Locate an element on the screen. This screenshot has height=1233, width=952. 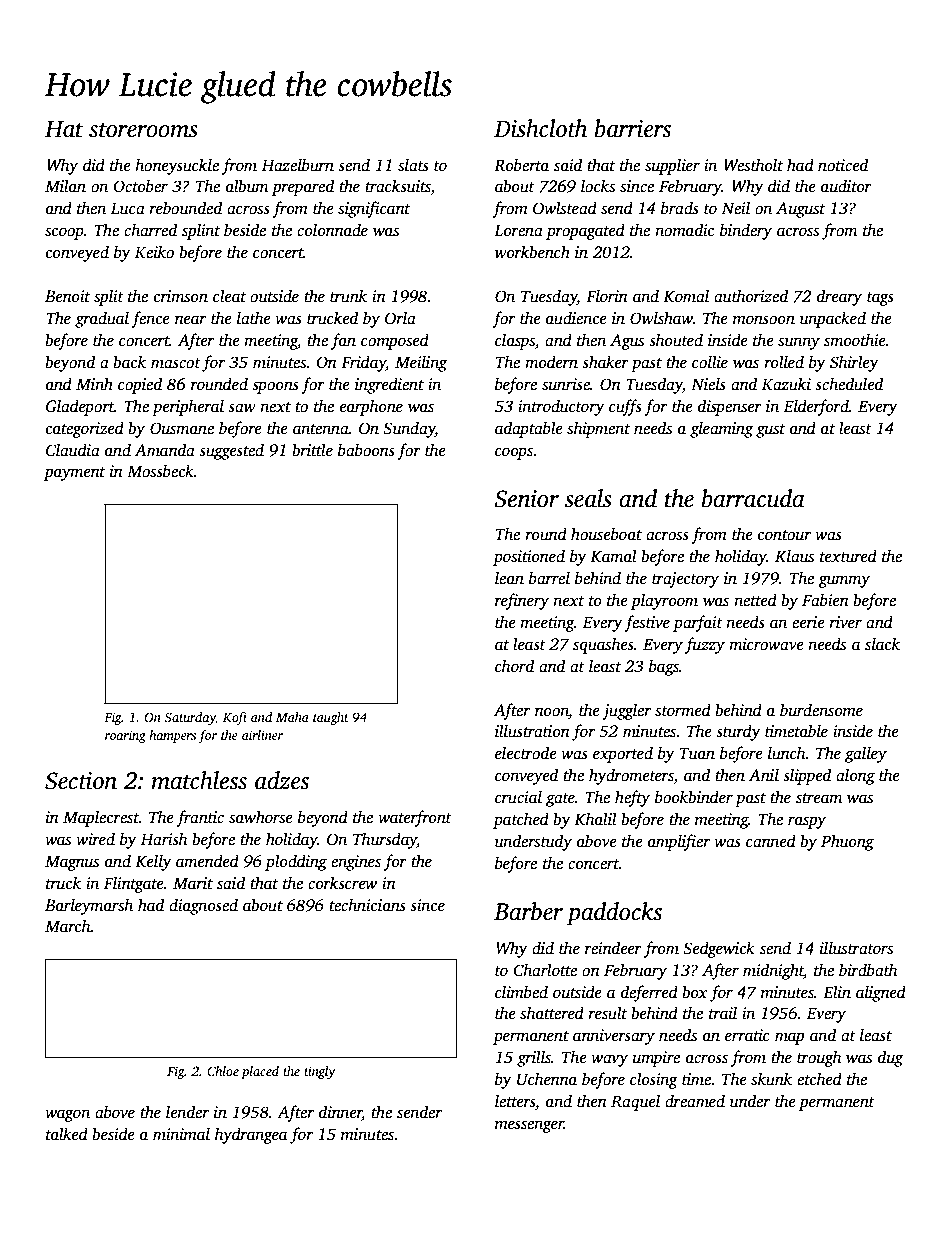
Orla is located at coordinates (400, 318).
